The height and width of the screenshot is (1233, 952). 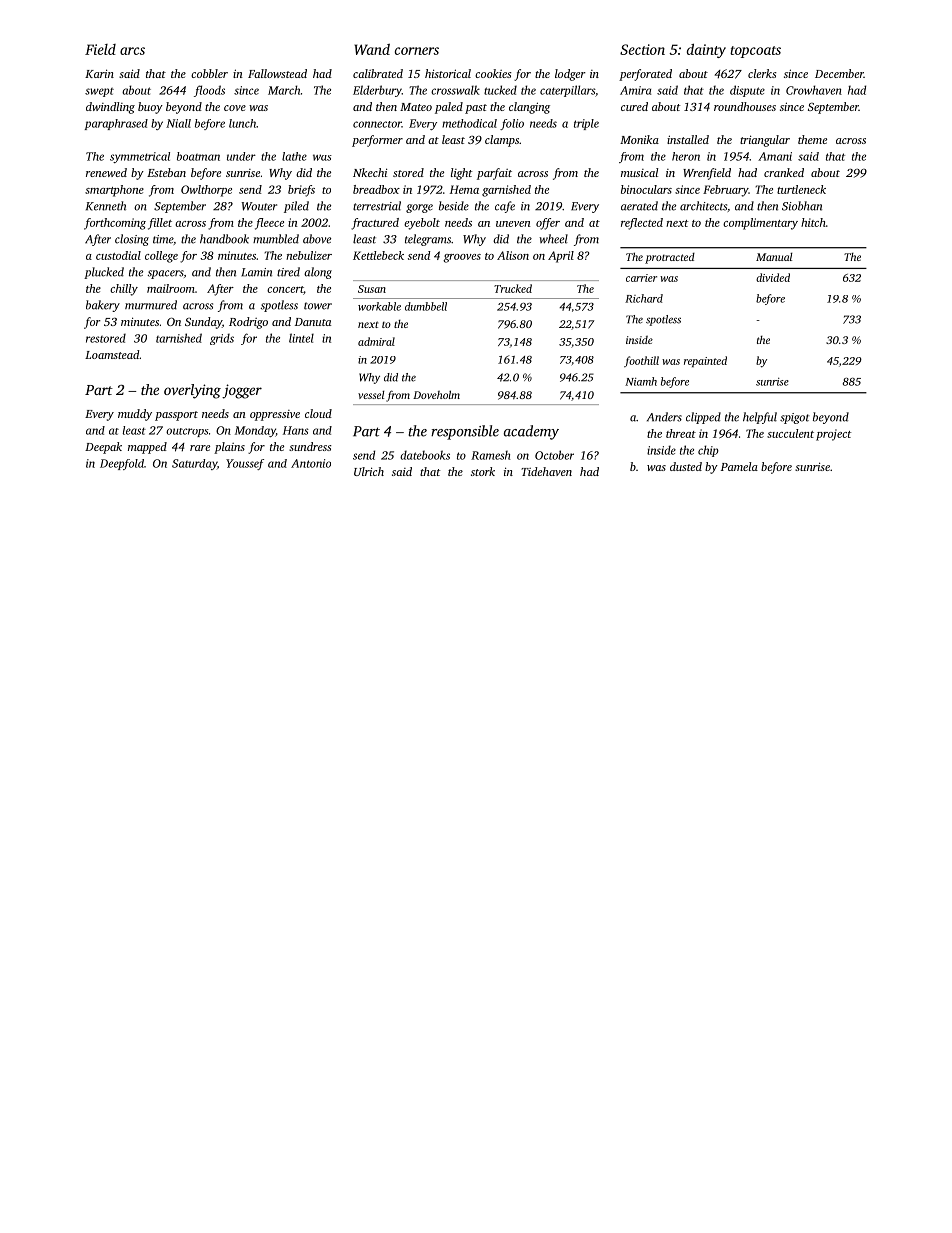 What do you see at coordinates (372, 49) in the screenshot?
I see `Wand` at bounding box center [372, 49].
